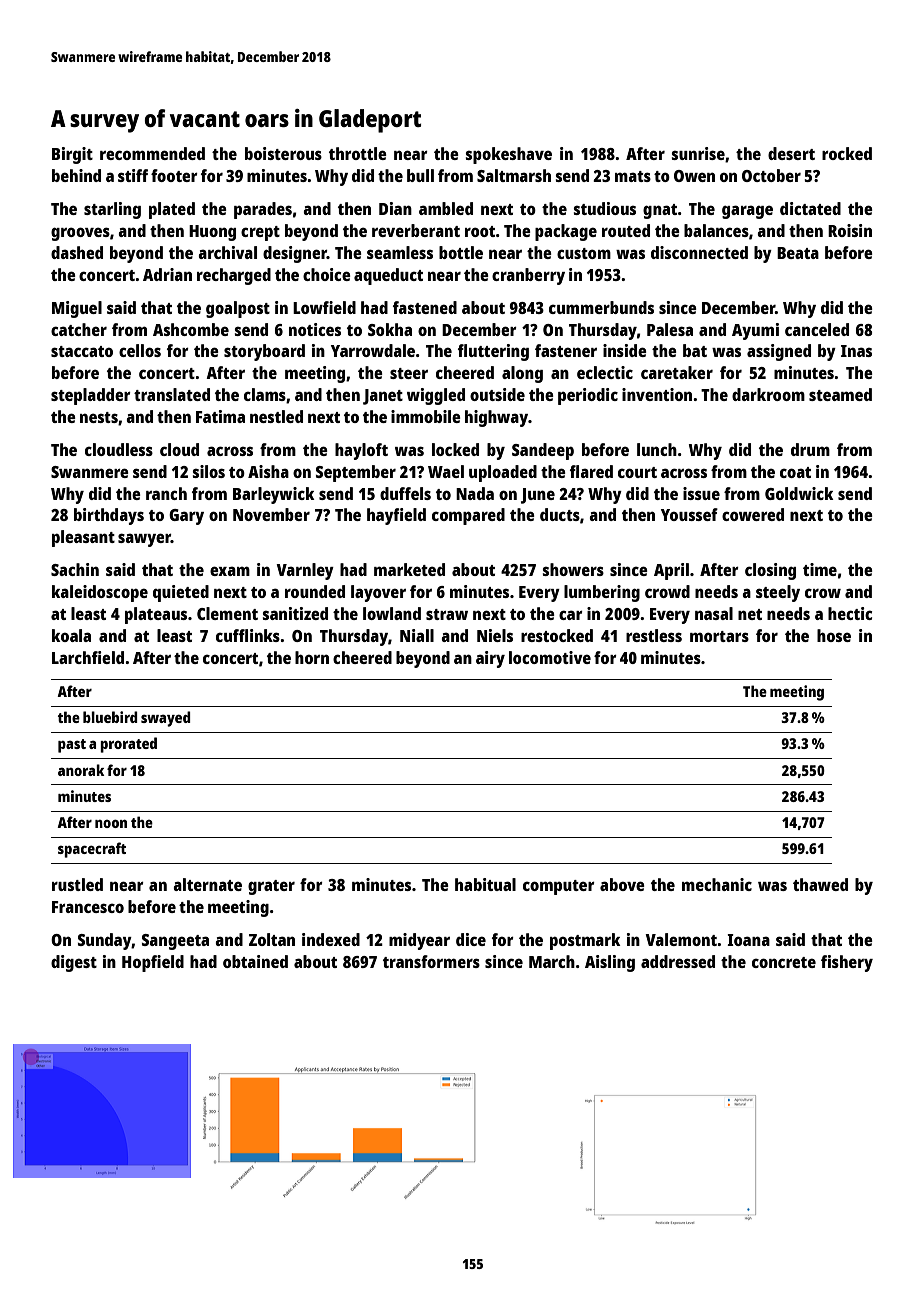  Describe the element at coordinates (312, 657) in the image. I see `horn` at that location.
